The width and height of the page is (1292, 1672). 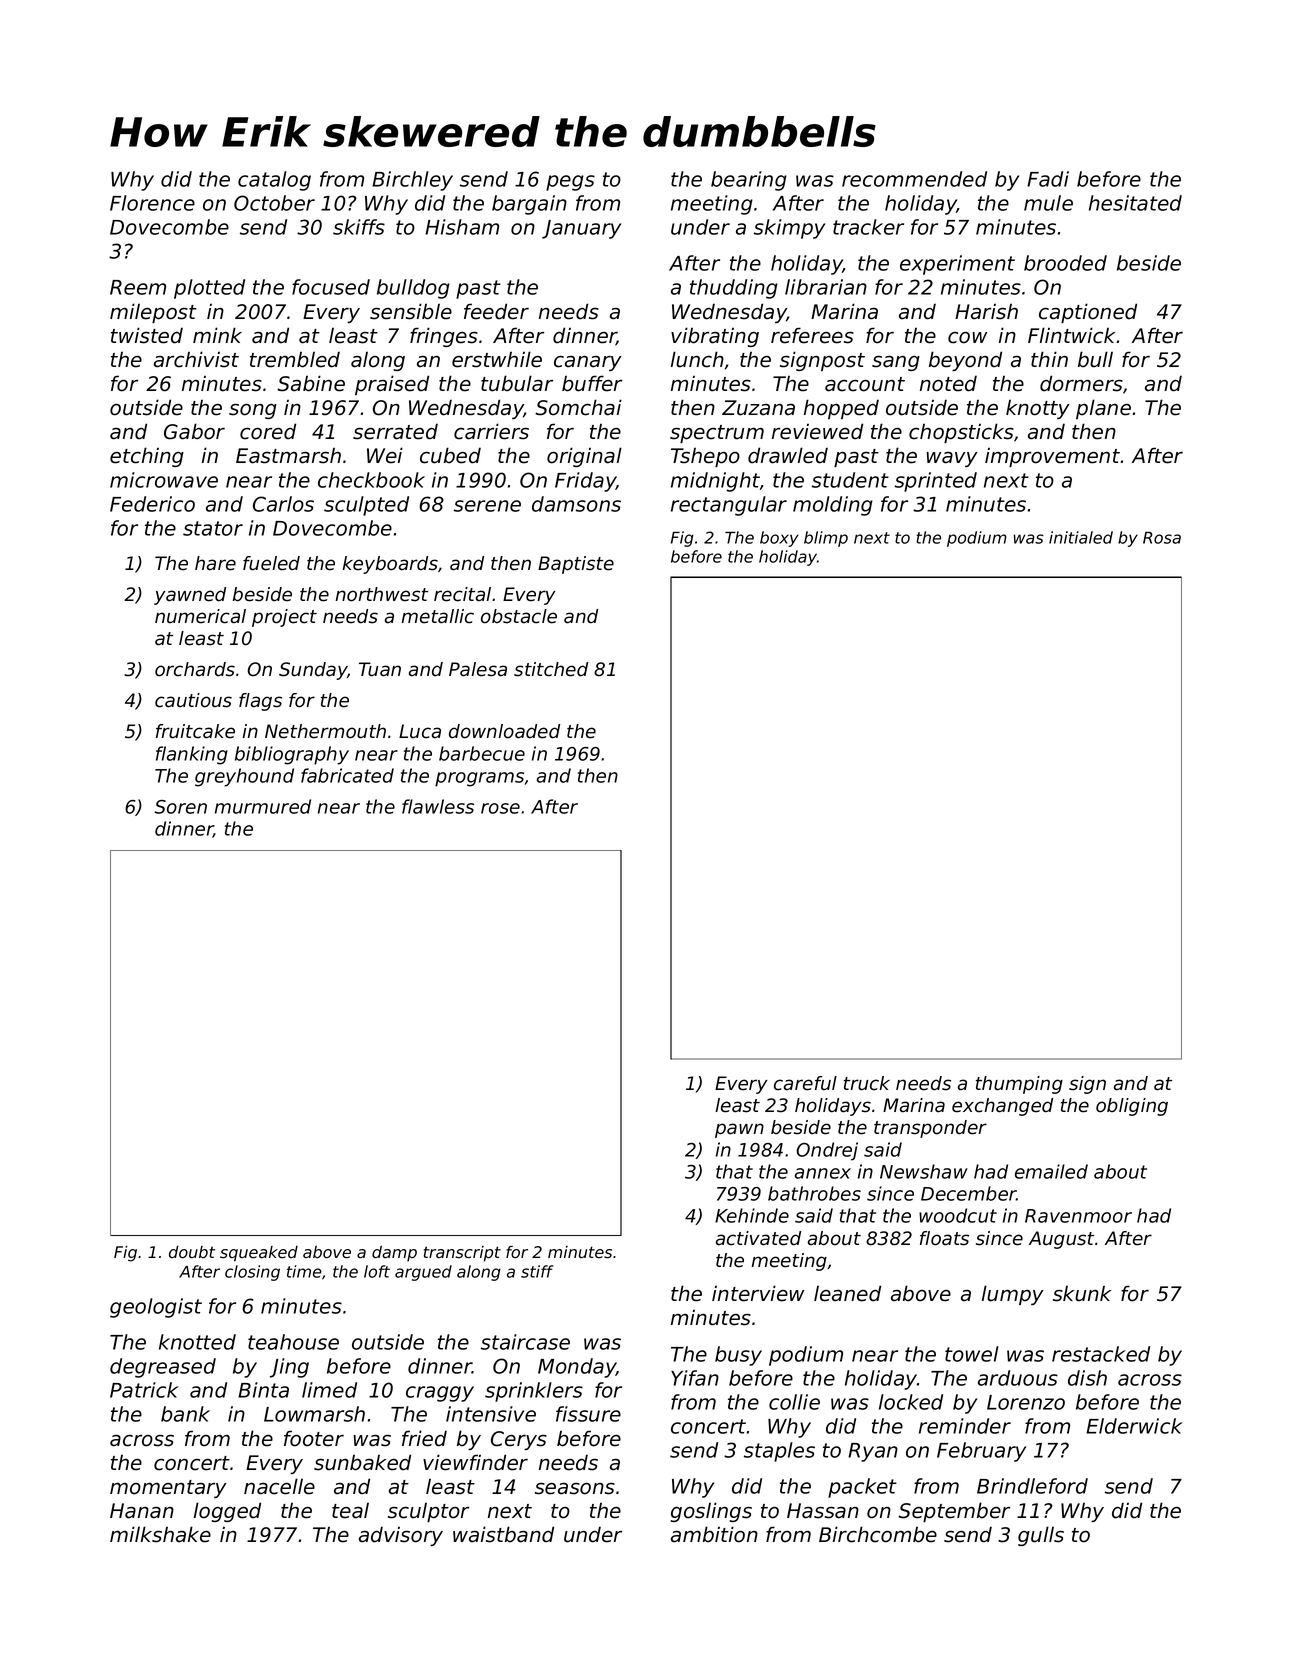 I want to click on rose, so click(x=500, y=808).
